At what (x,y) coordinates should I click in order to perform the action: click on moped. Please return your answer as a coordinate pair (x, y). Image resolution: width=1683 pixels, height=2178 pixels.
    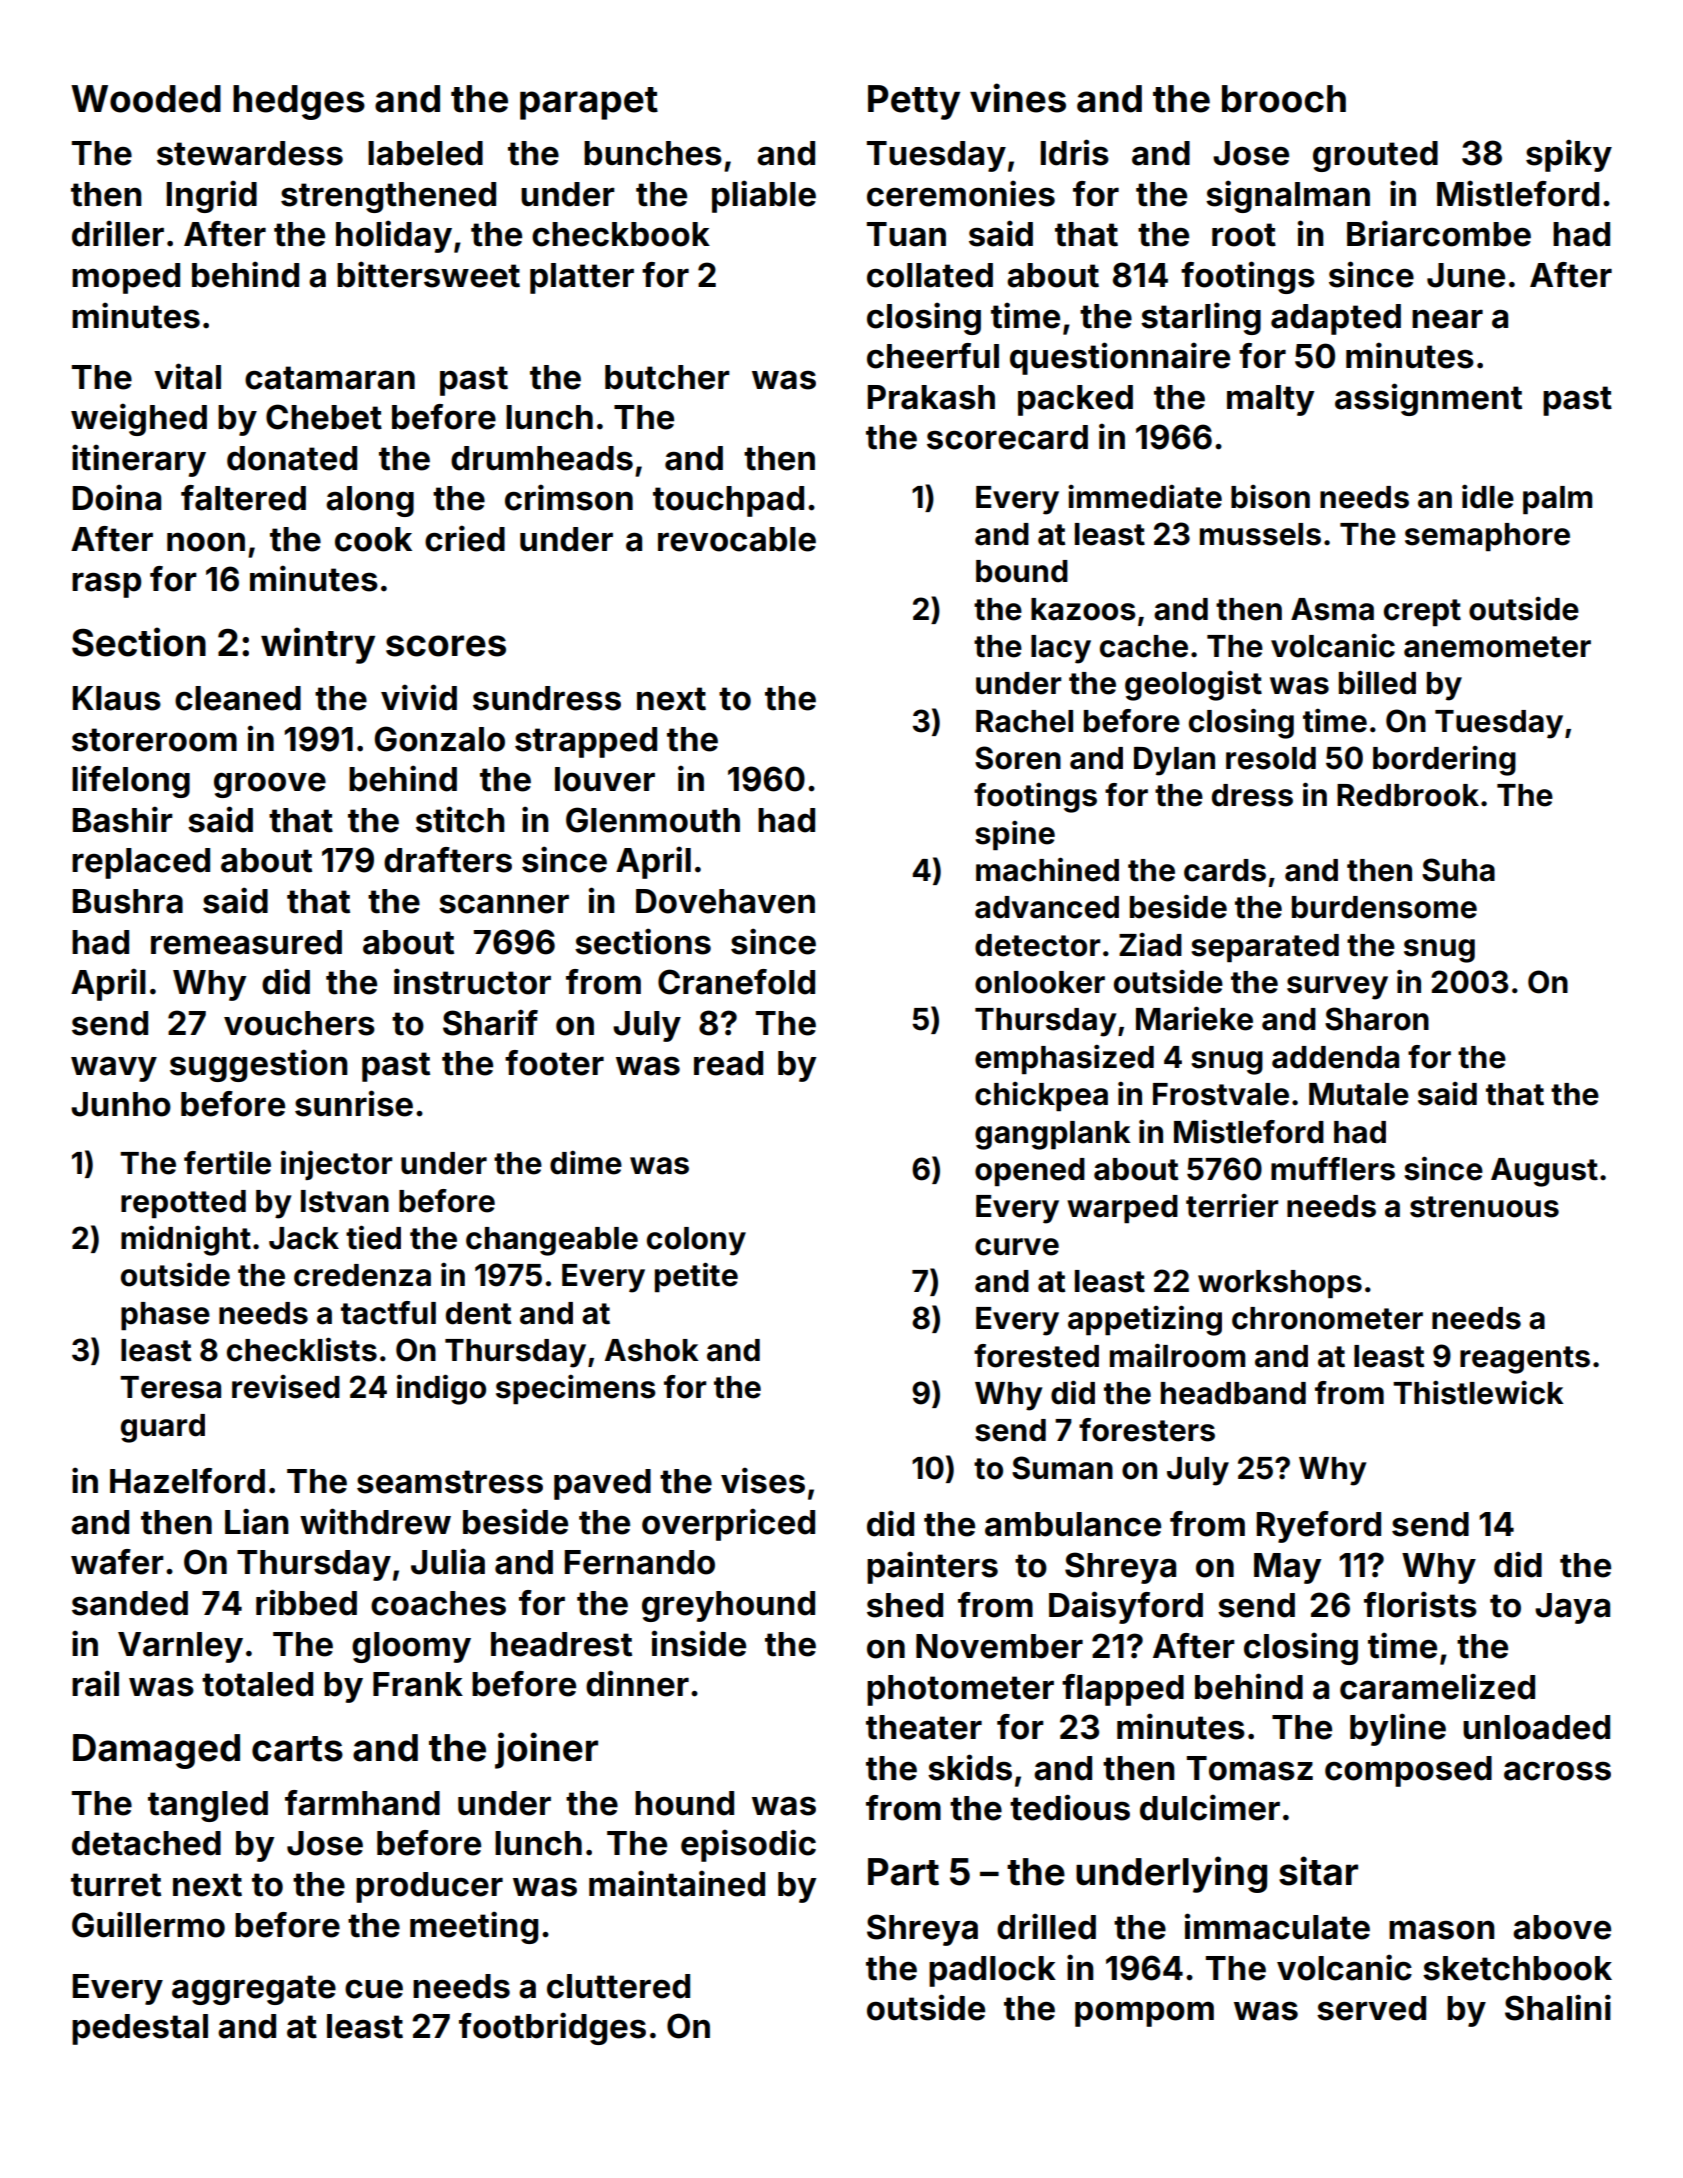
    Looking at the image, I should click on (126, 278).
